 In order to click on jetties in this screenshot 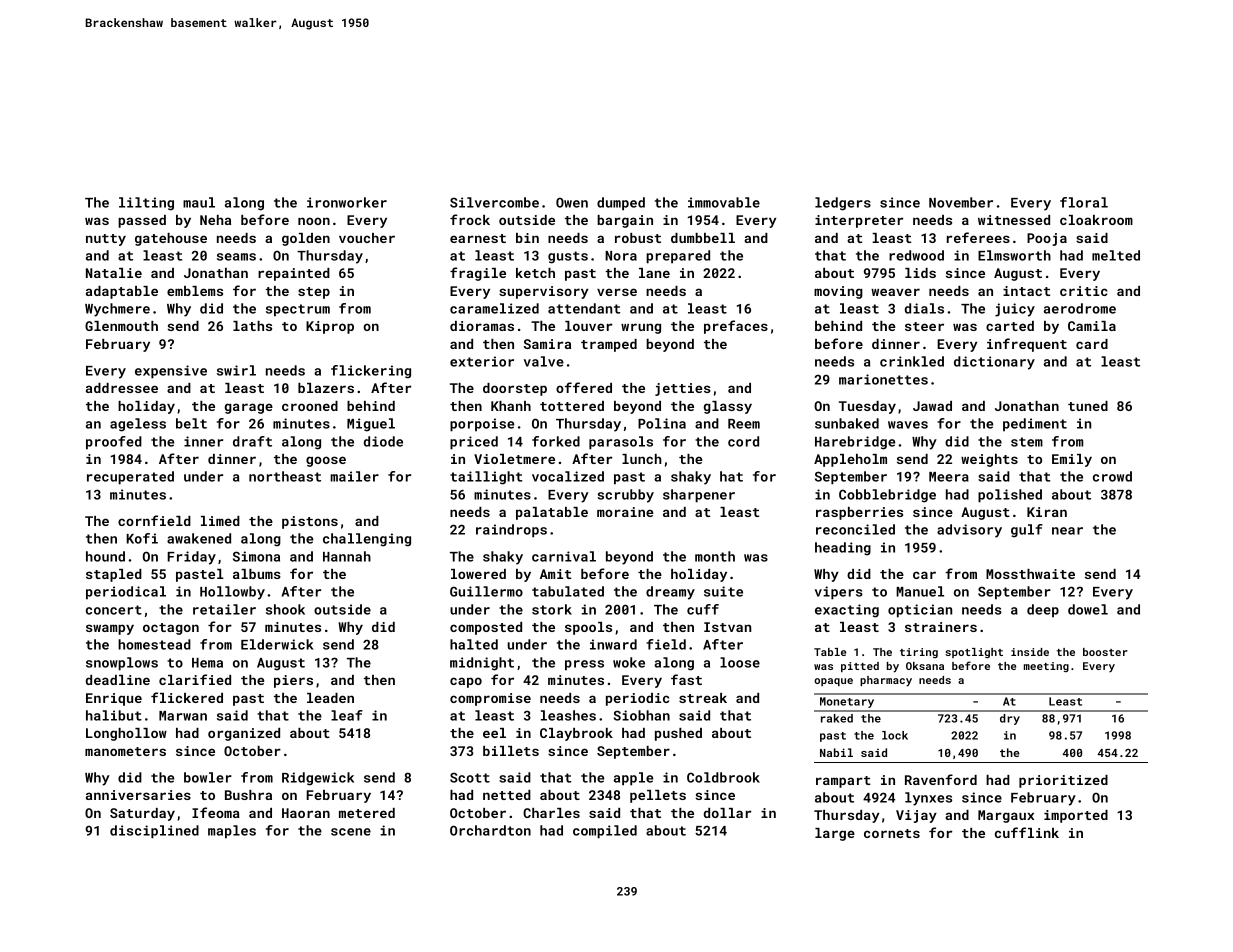, I will do `click(683, 389)`.
